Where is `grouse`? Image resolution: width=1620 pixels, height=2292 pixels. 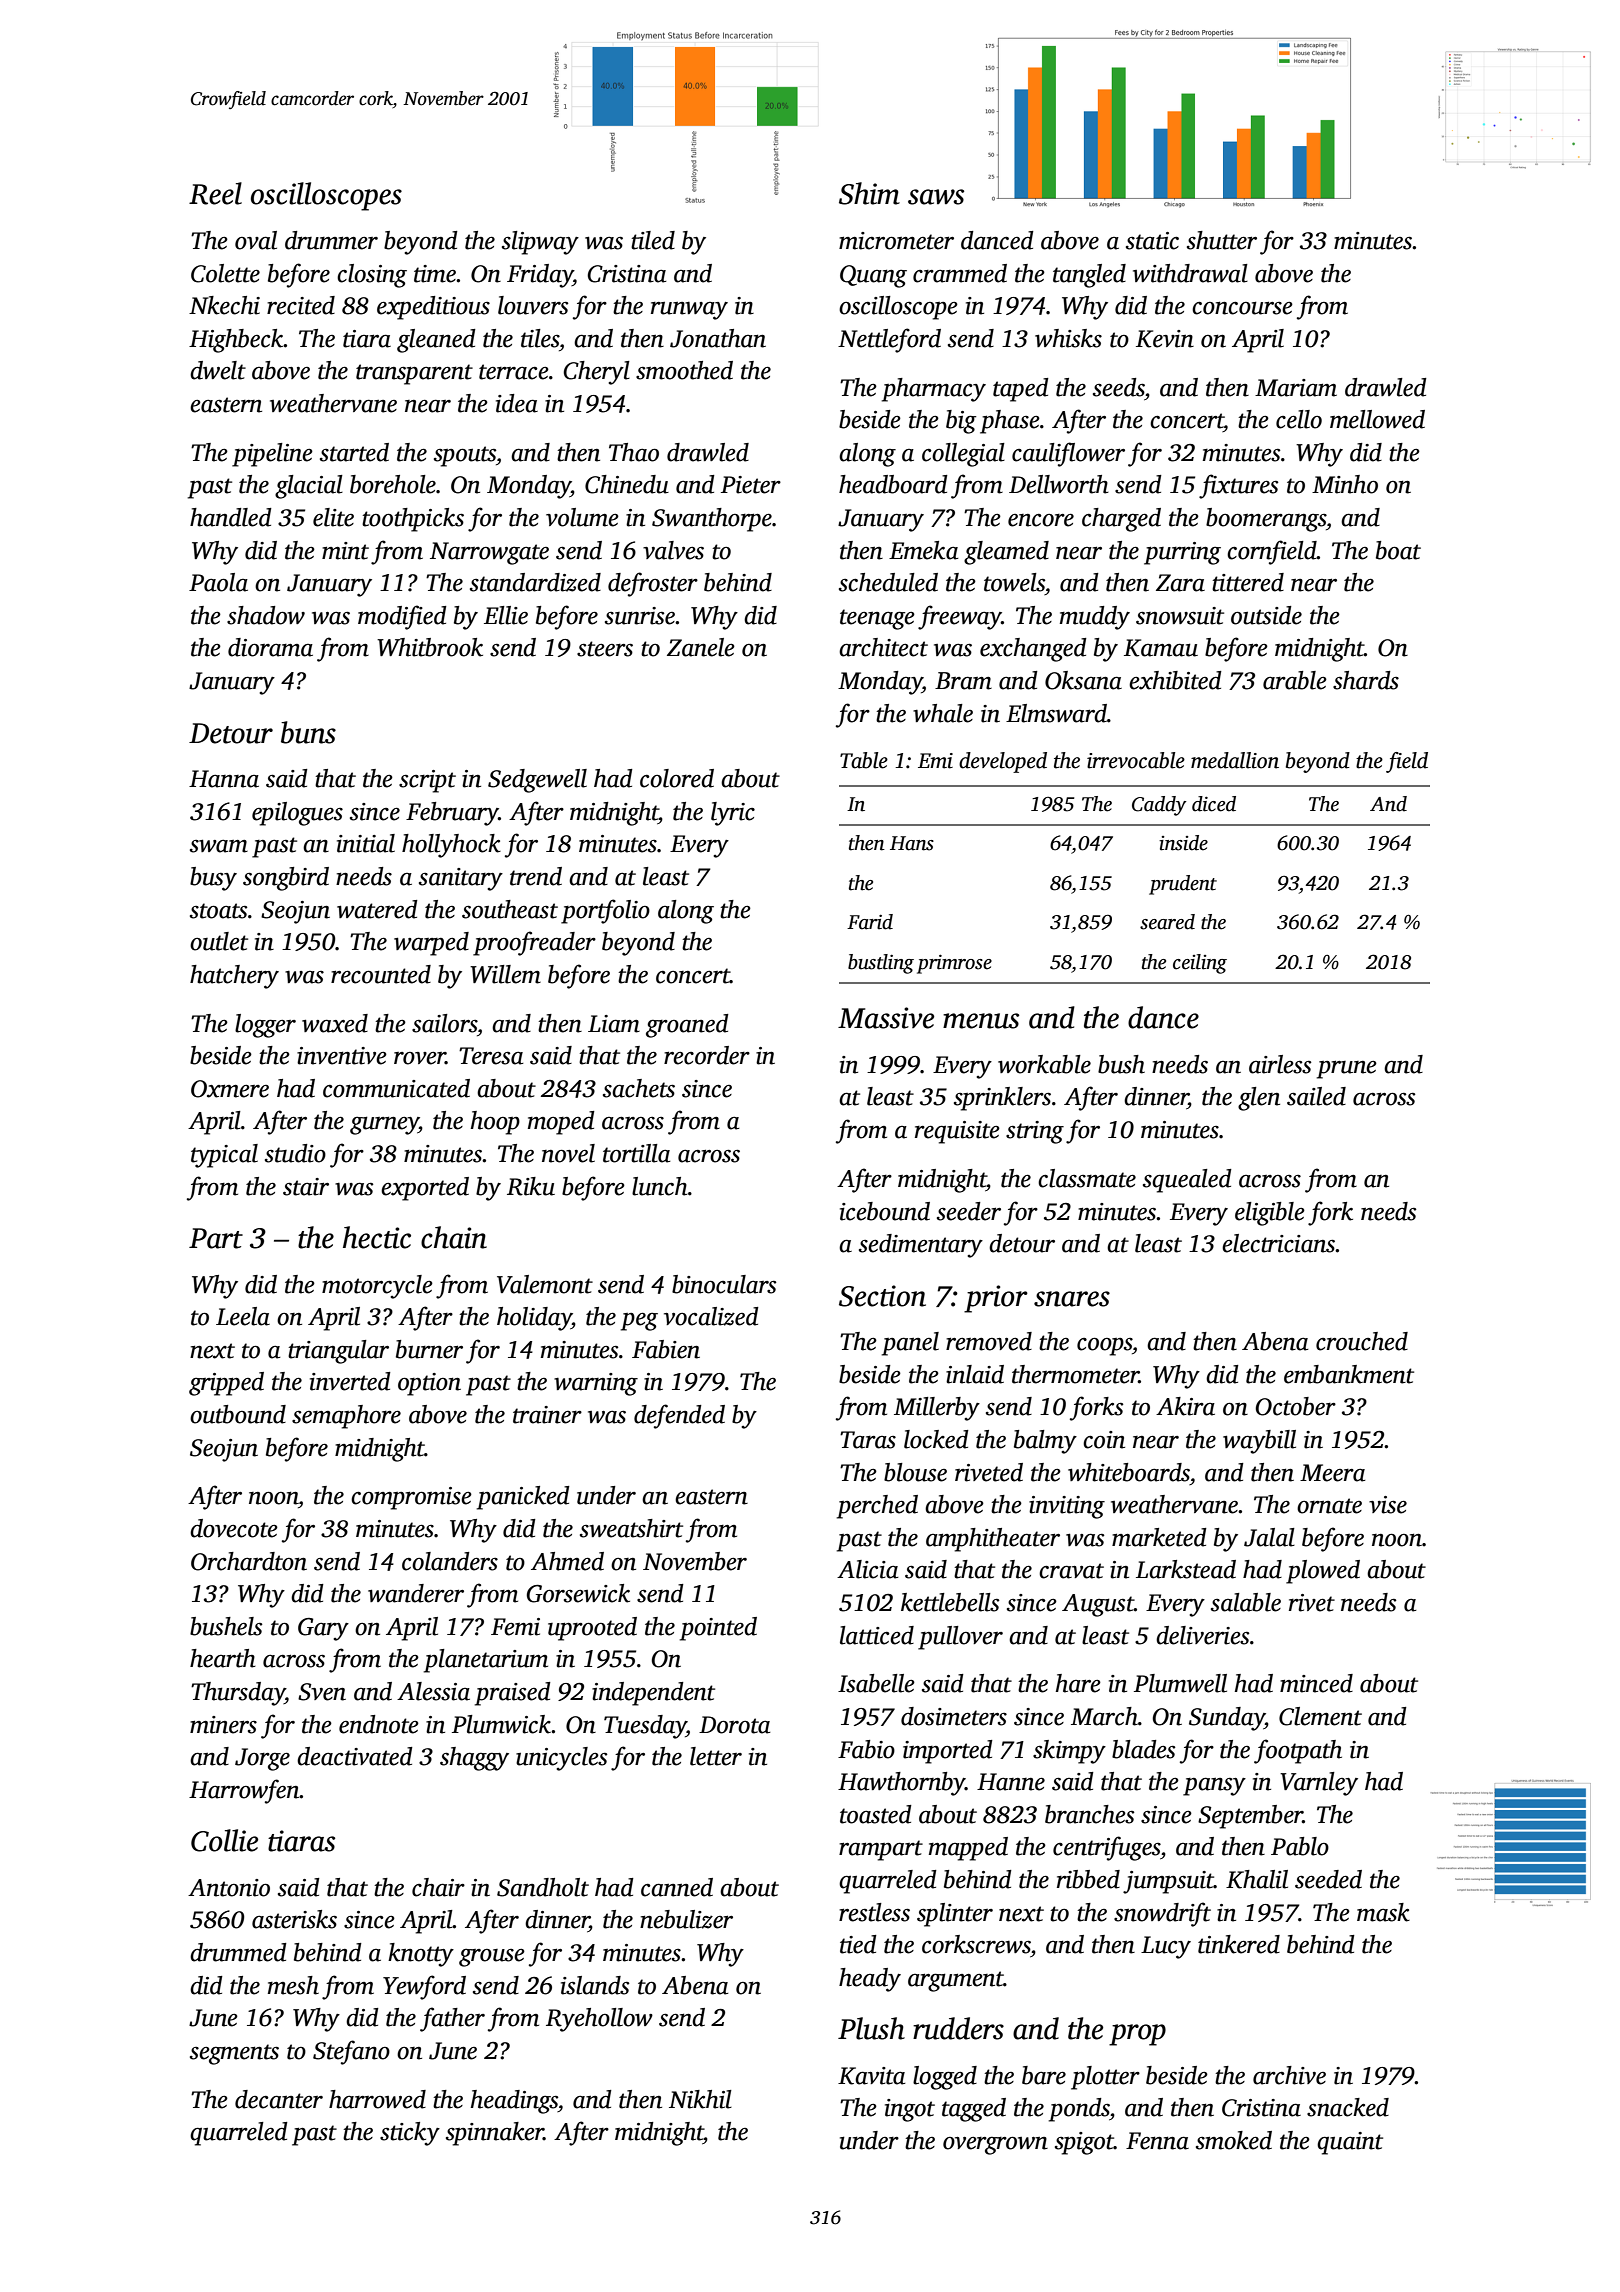
grouse is located at coordinates (492, 1958).
